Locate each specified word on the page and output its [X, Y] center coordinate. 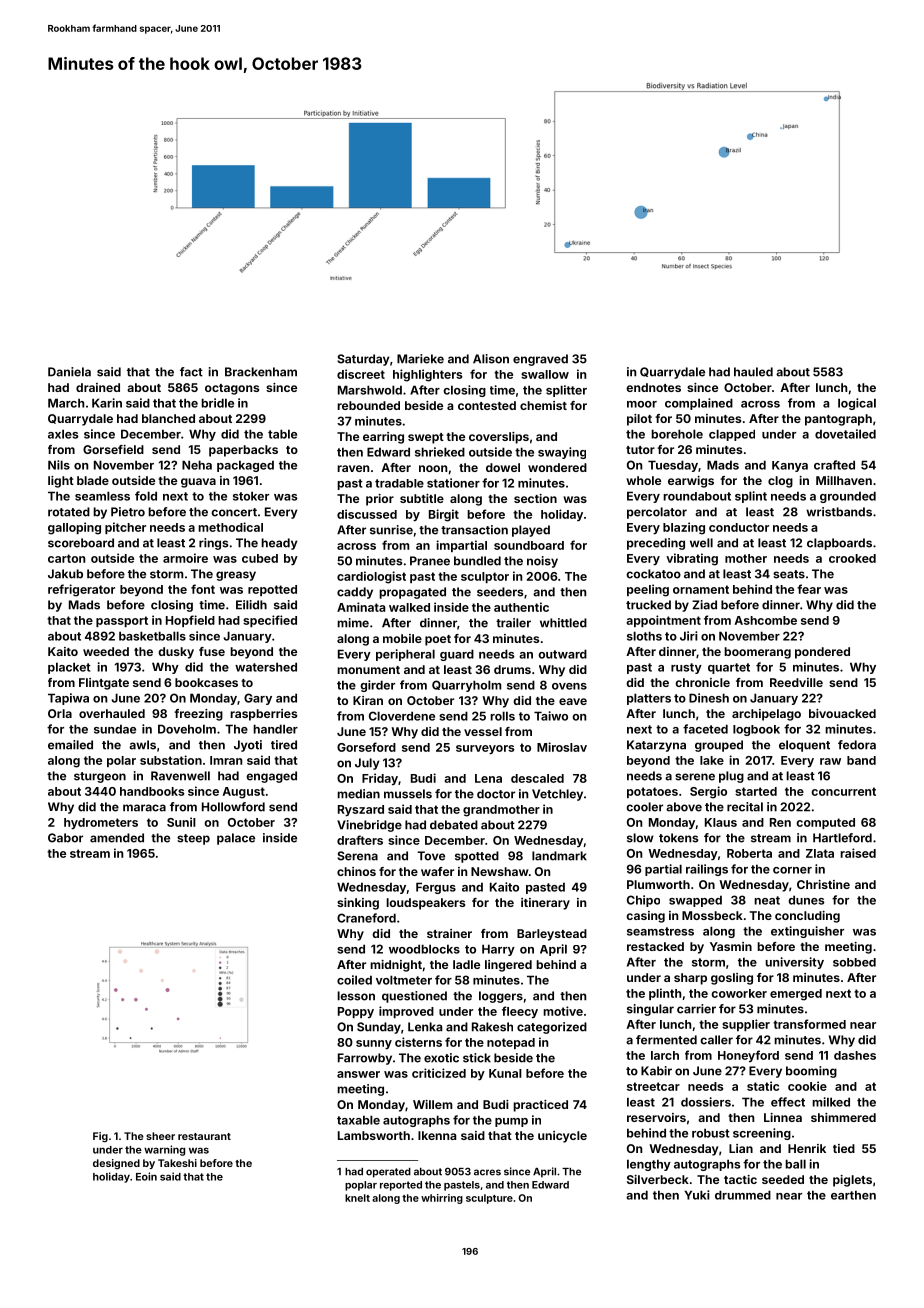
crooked [852, 558]
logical [857, 404]
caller [717, 1040]
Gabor [65, 838]
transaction [474, 530]
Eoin [146, 1176]
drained [98, 387]
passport [122, 621]
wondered [557, 467]
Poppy [356, 1012]
